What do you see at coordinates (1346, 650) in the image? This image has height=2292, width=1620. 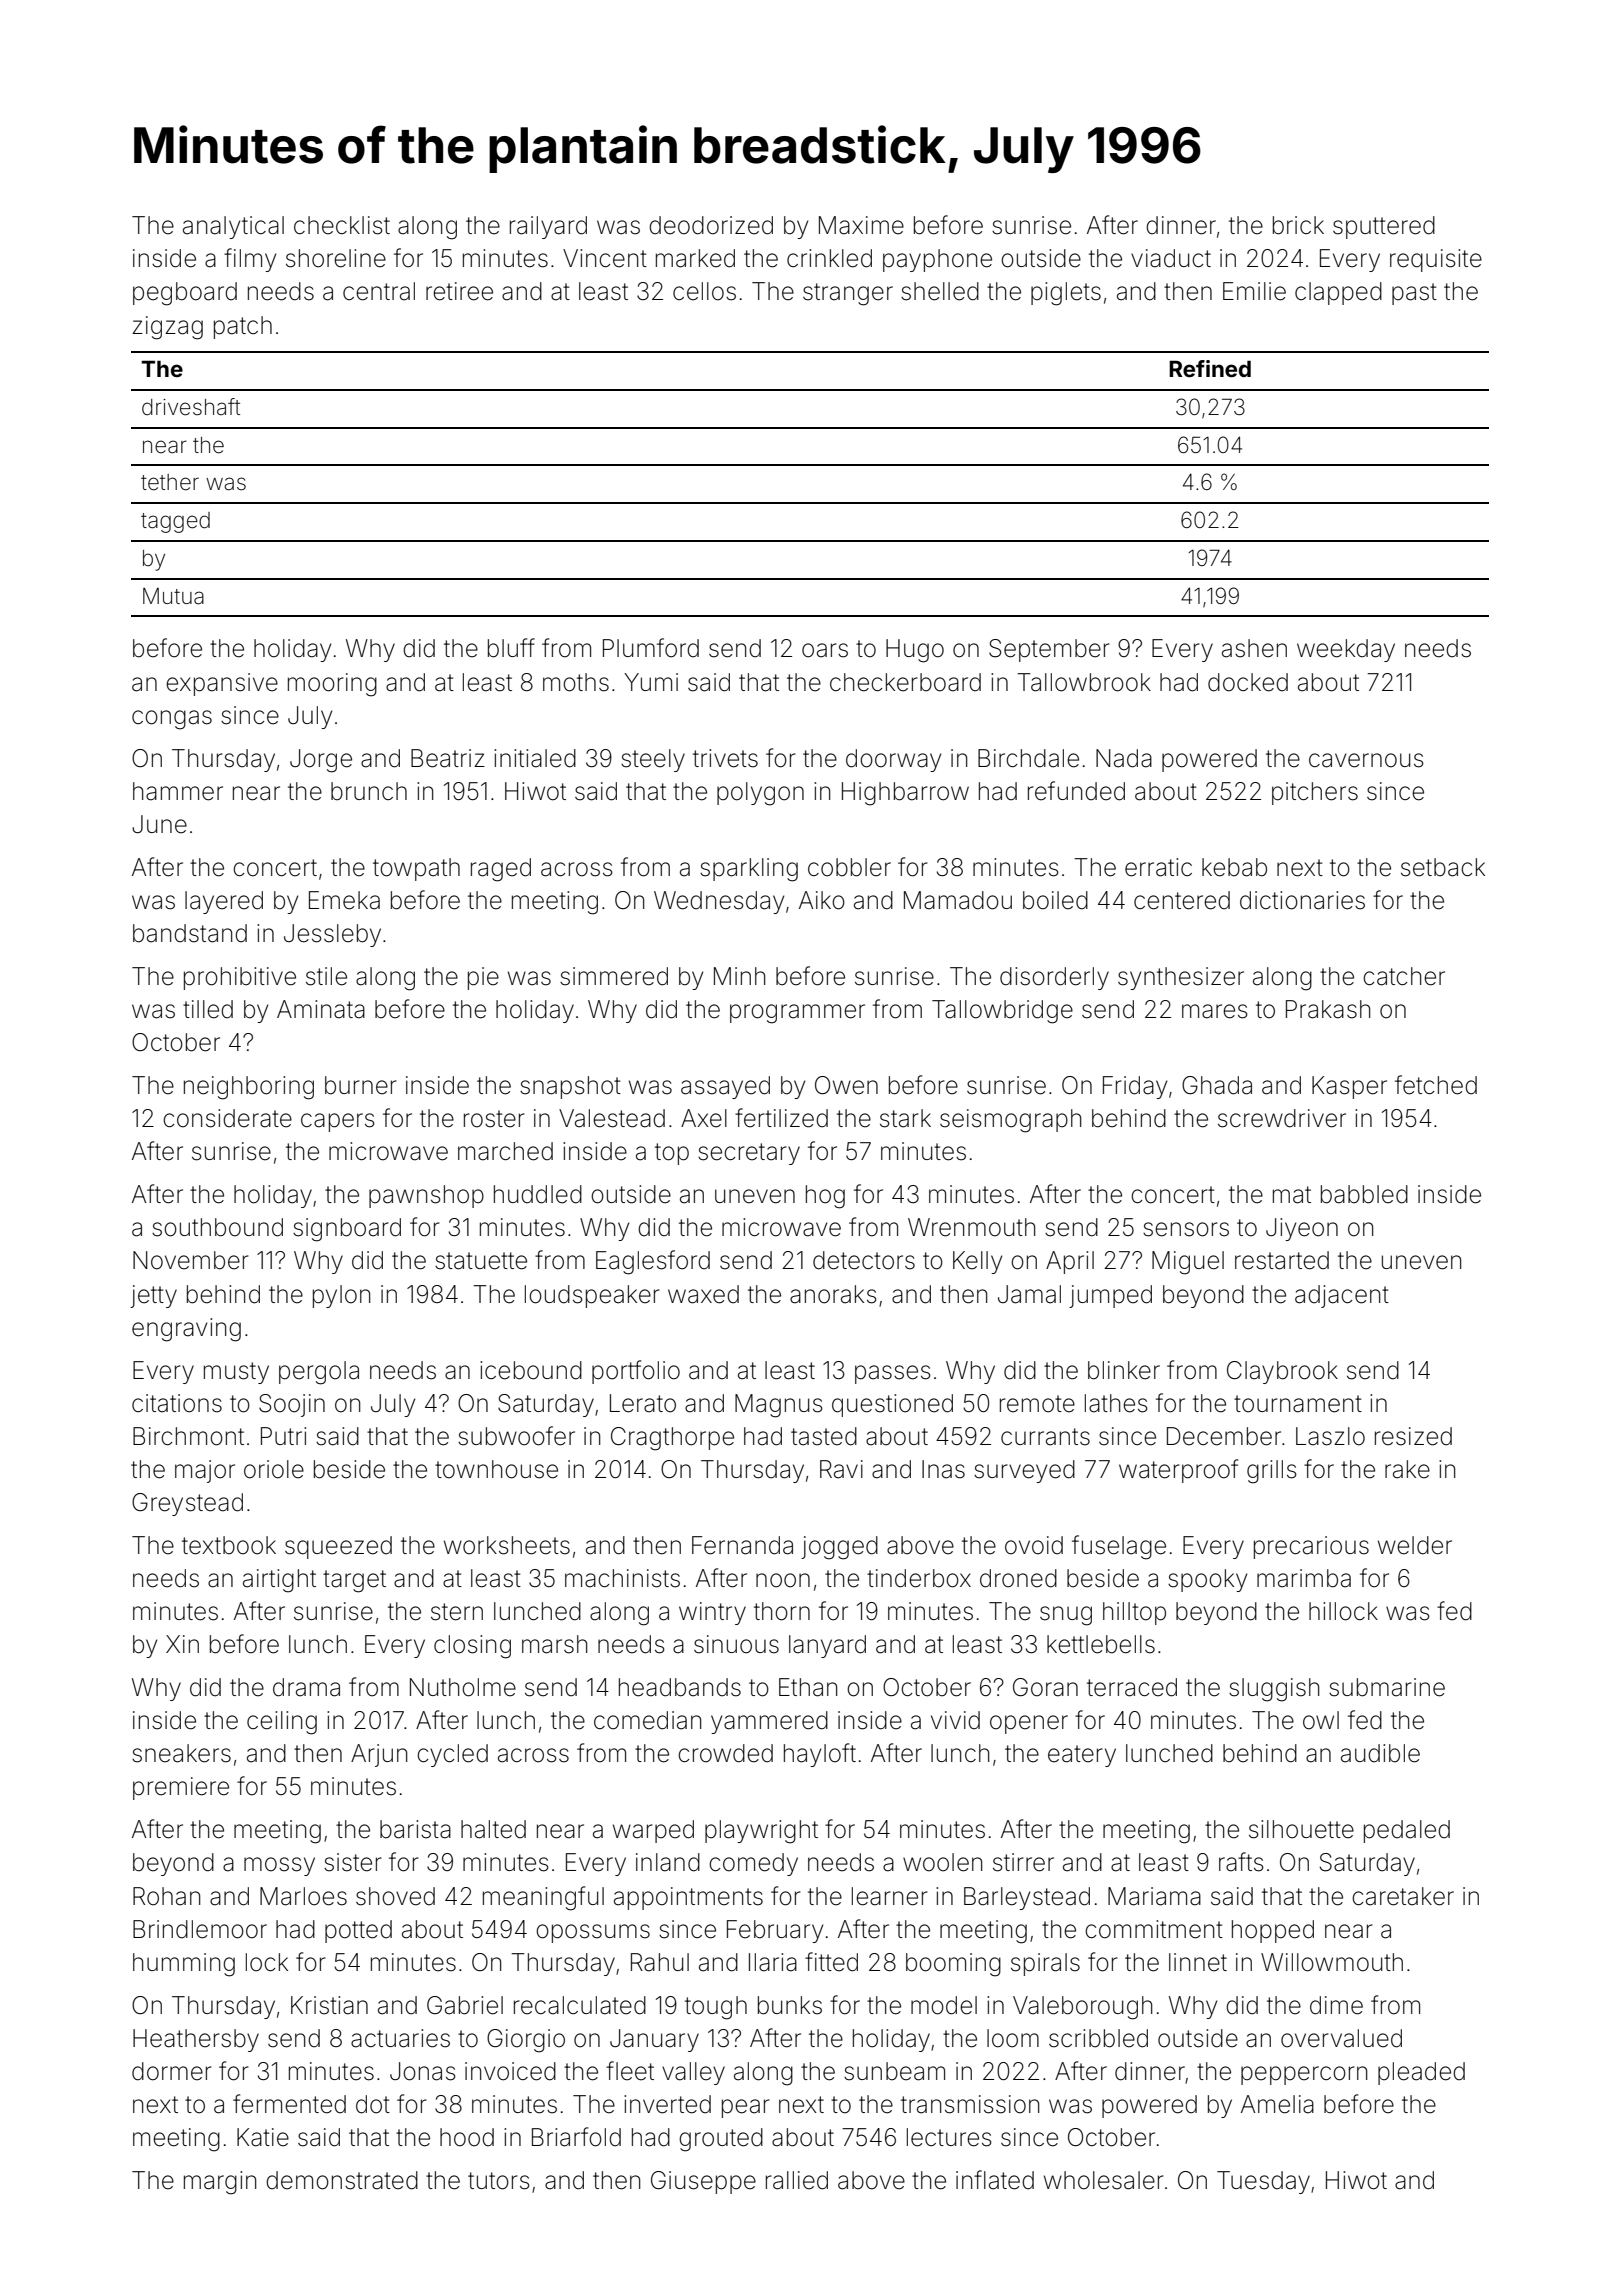 I see `weekday` at bounding box center [1346, 650].
